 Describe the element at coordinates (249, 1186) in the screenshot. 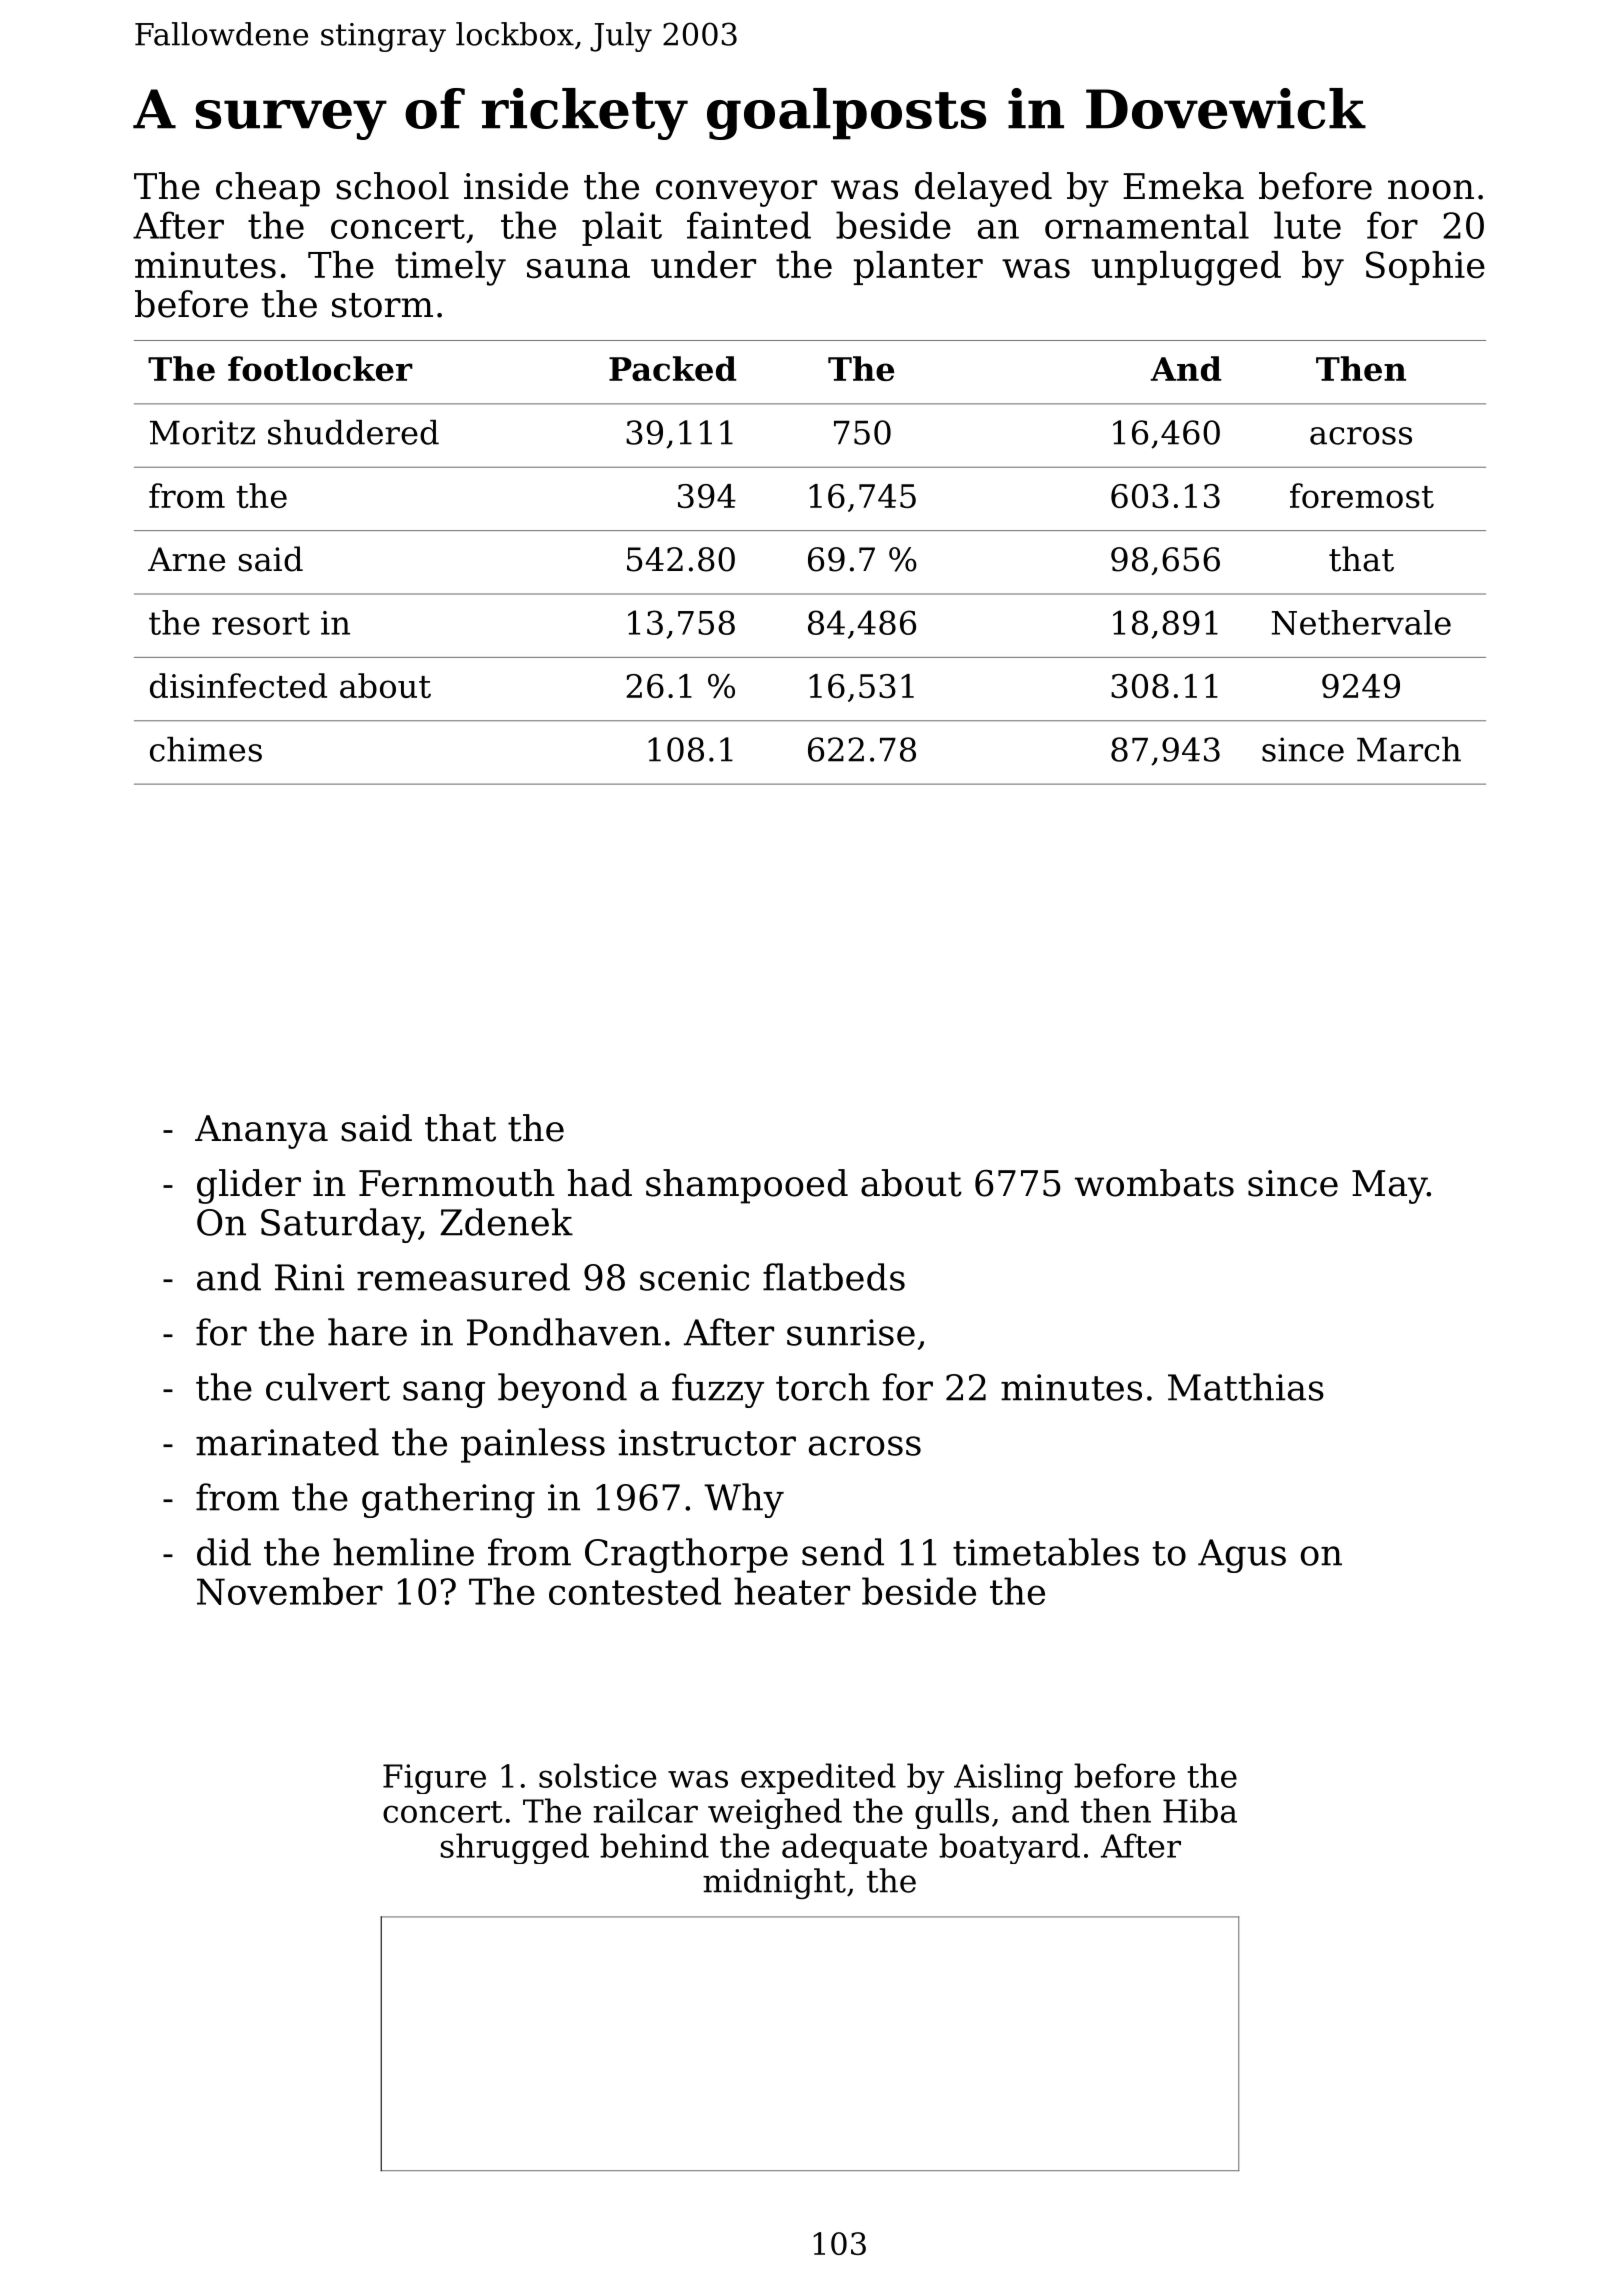

I see `glider` at that location.
